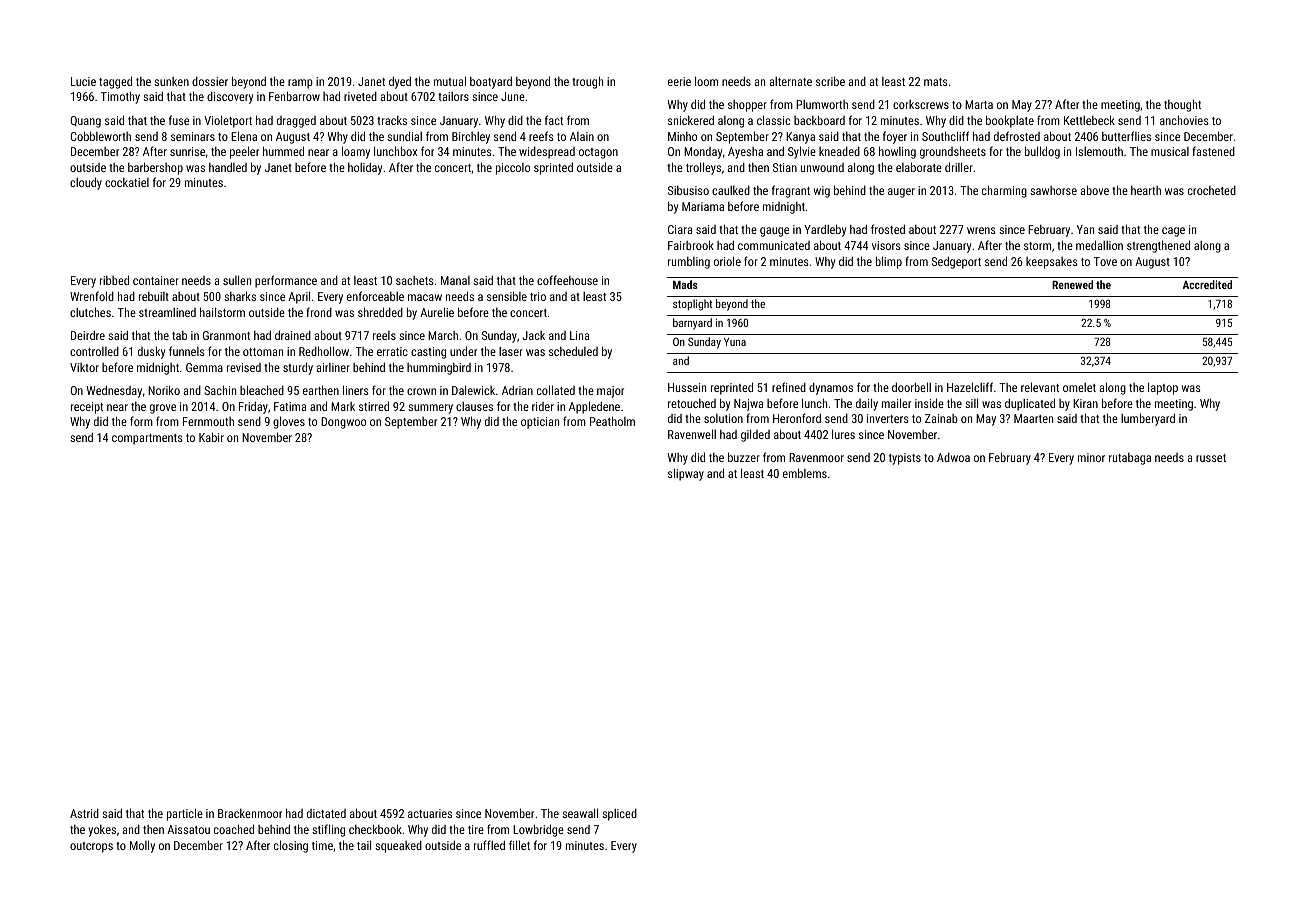  Describe the element at coordinates (867, 404) in the image. I see `daily` at that location.
